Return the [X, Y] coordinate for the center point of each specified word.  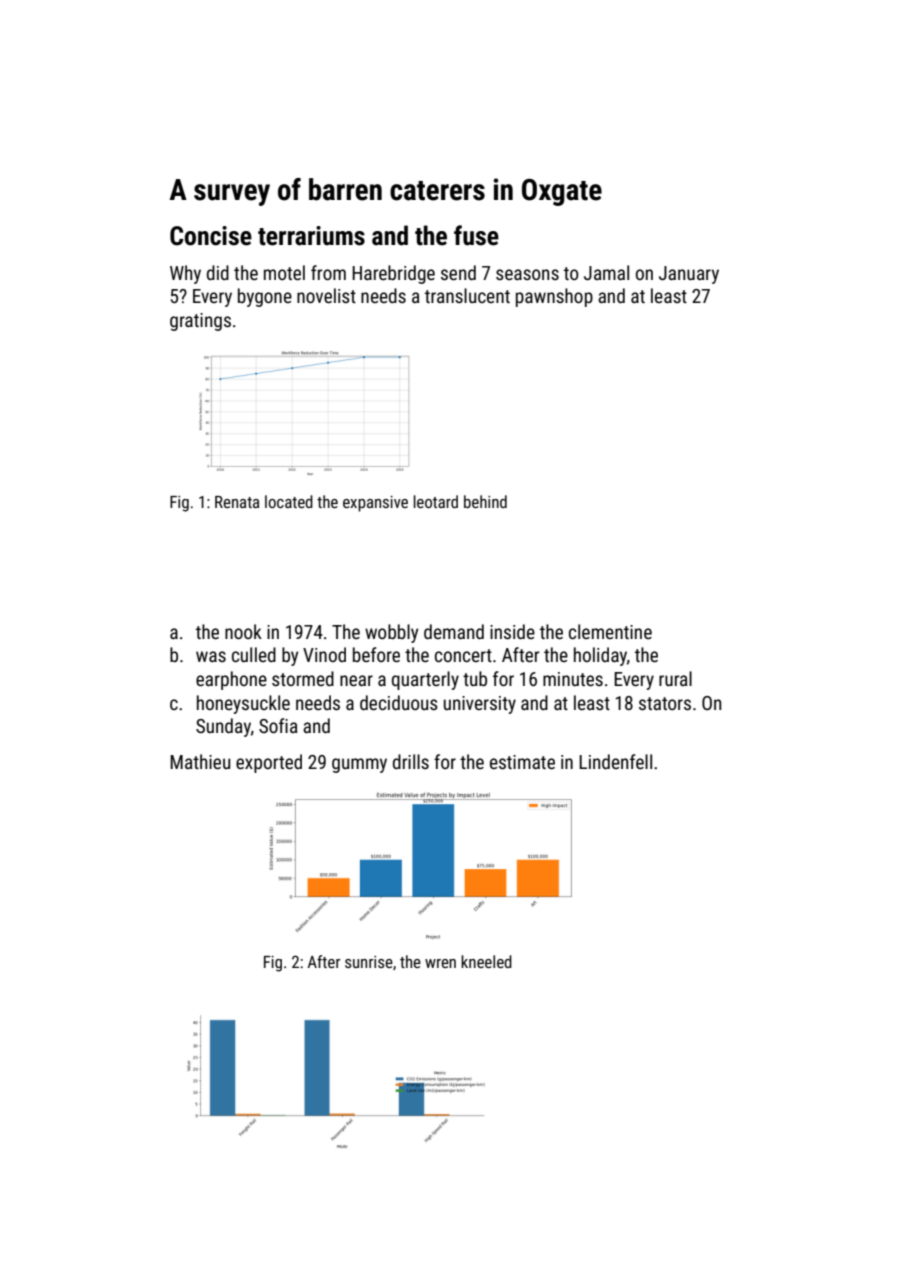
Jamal [606, 272]
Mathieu [200, 761]
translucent [467, 295]
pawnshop [554, 297]
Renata [237, 502]
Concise [211, 236]
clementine [610, 631]
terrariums [311, 236]
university [480, 705]
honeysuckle [243, 704]
